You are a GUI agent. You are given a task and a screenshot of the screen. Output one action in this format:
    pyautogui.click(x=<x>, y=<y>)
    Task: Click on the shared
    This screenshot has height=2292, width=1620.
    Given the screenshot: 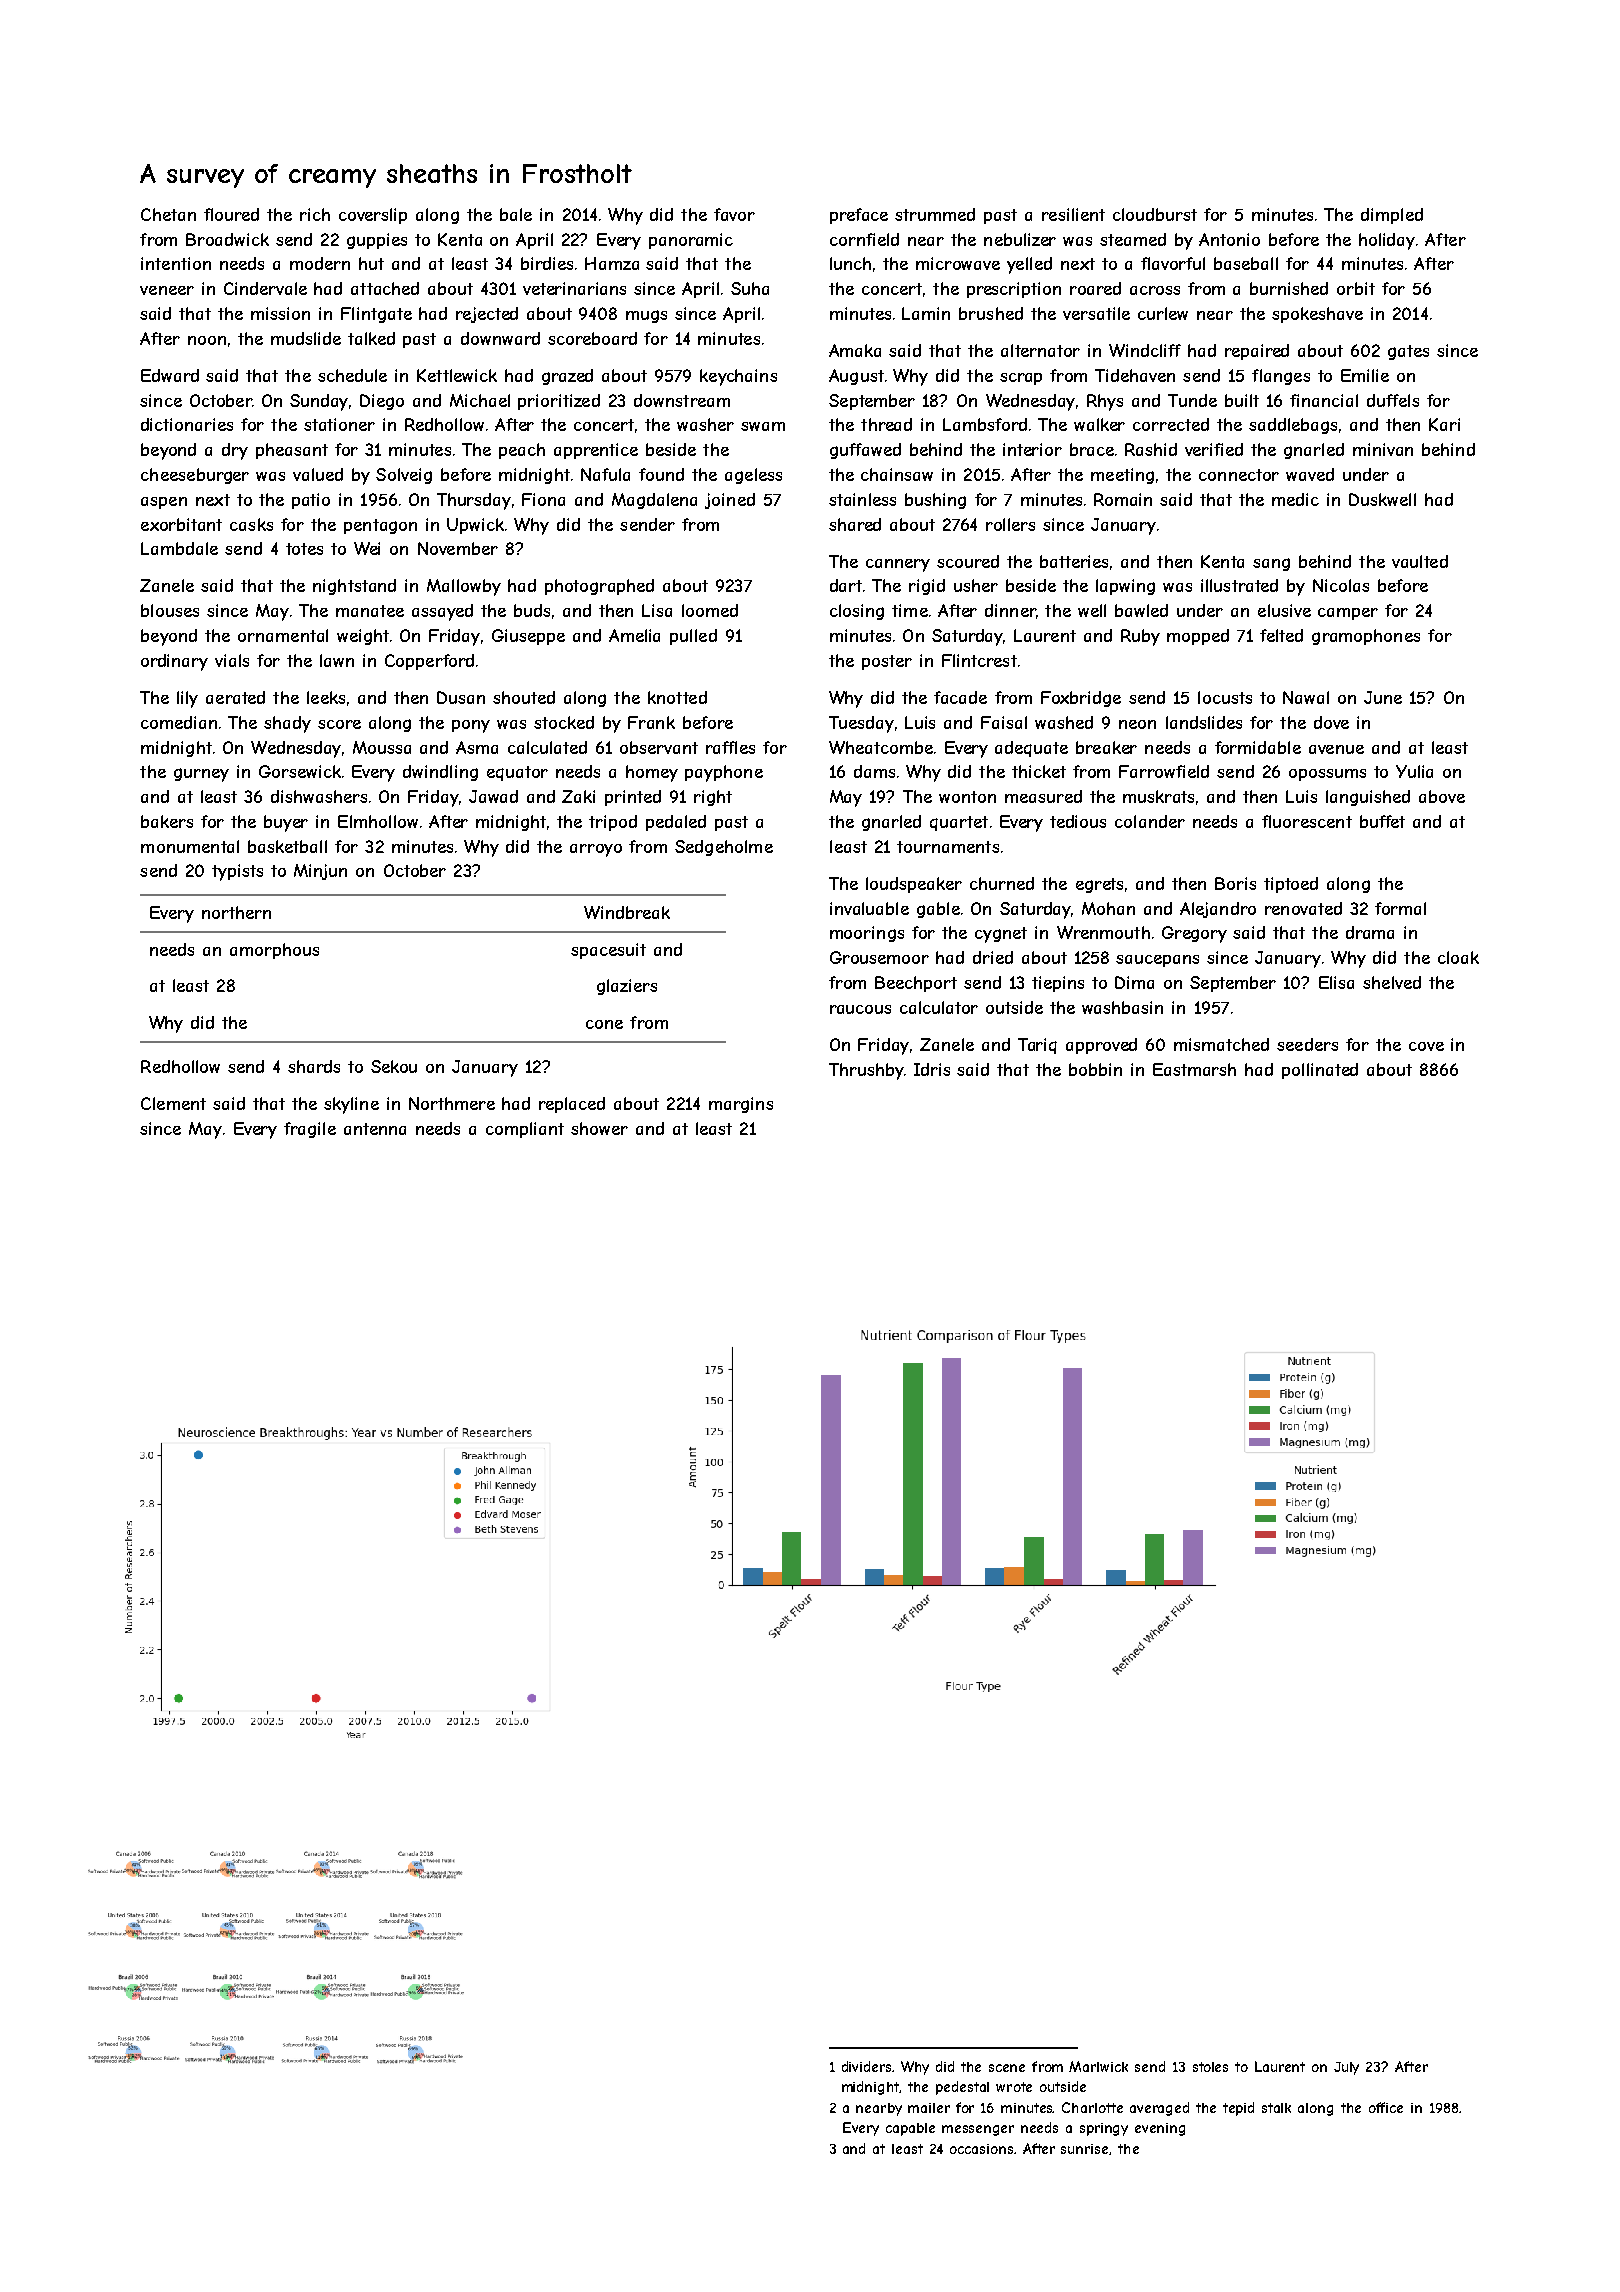 What is the action you would take?
    pyautogui.click(x=855, y=524)
